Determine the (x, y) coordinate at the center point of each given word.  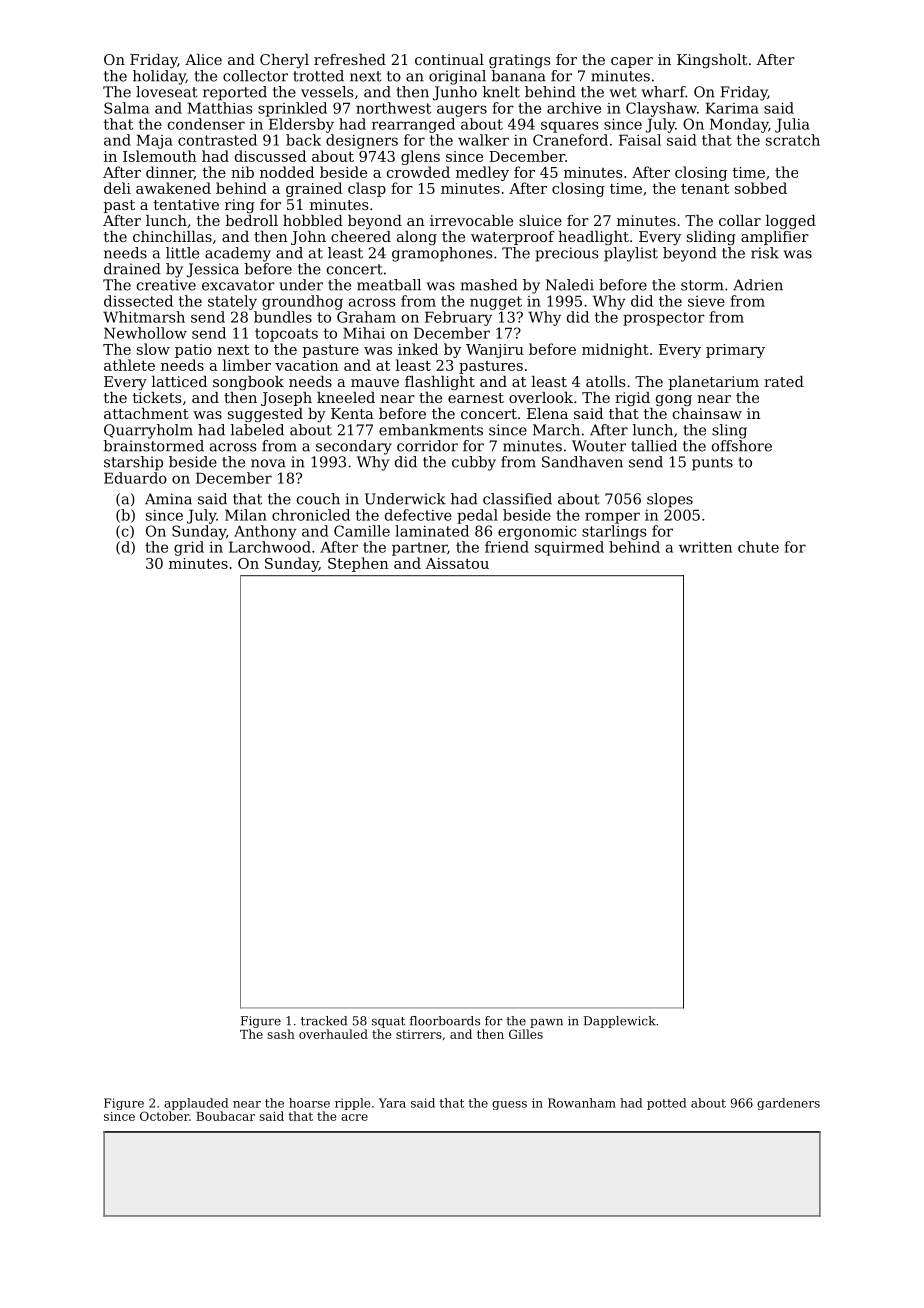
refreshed (350, 59)
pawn (546, 1023)
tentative (186, 204)
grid (189, 548)
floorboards (445, 1021)
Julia (792, 125)
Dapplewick (620, 1022)
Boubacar (225, 1116)
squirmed (569, 548)
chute (758, 547)
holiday (159, 77)
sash (281, 1034)
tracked (324, 1021)
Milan (246, 515)
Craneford (570, 140)
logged (790, 222)
